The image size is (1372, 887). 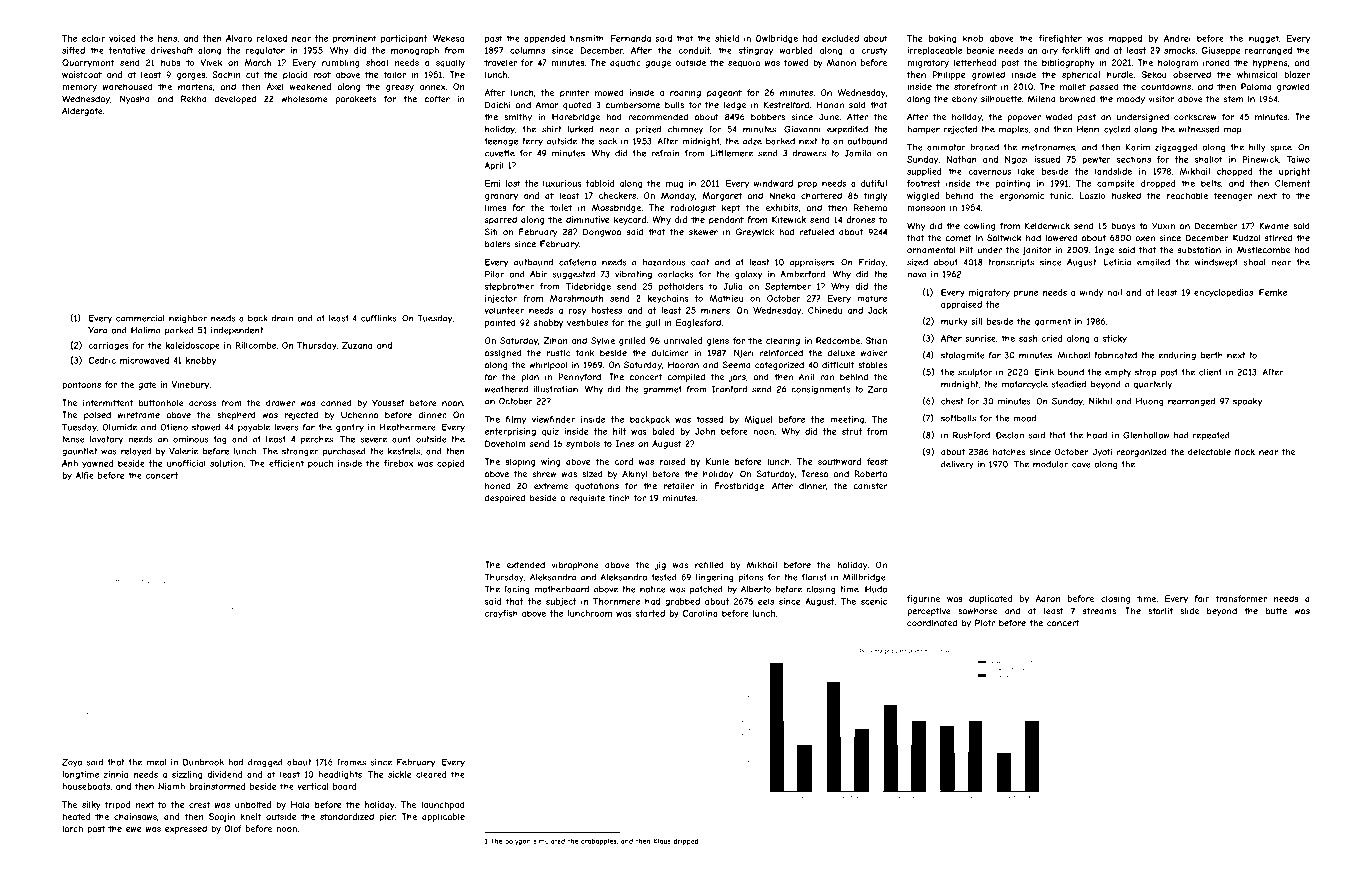 What do you see at coordinates (931, 250) in the screenshot?
I see `ornamental` at bounding box center [931, 250].
